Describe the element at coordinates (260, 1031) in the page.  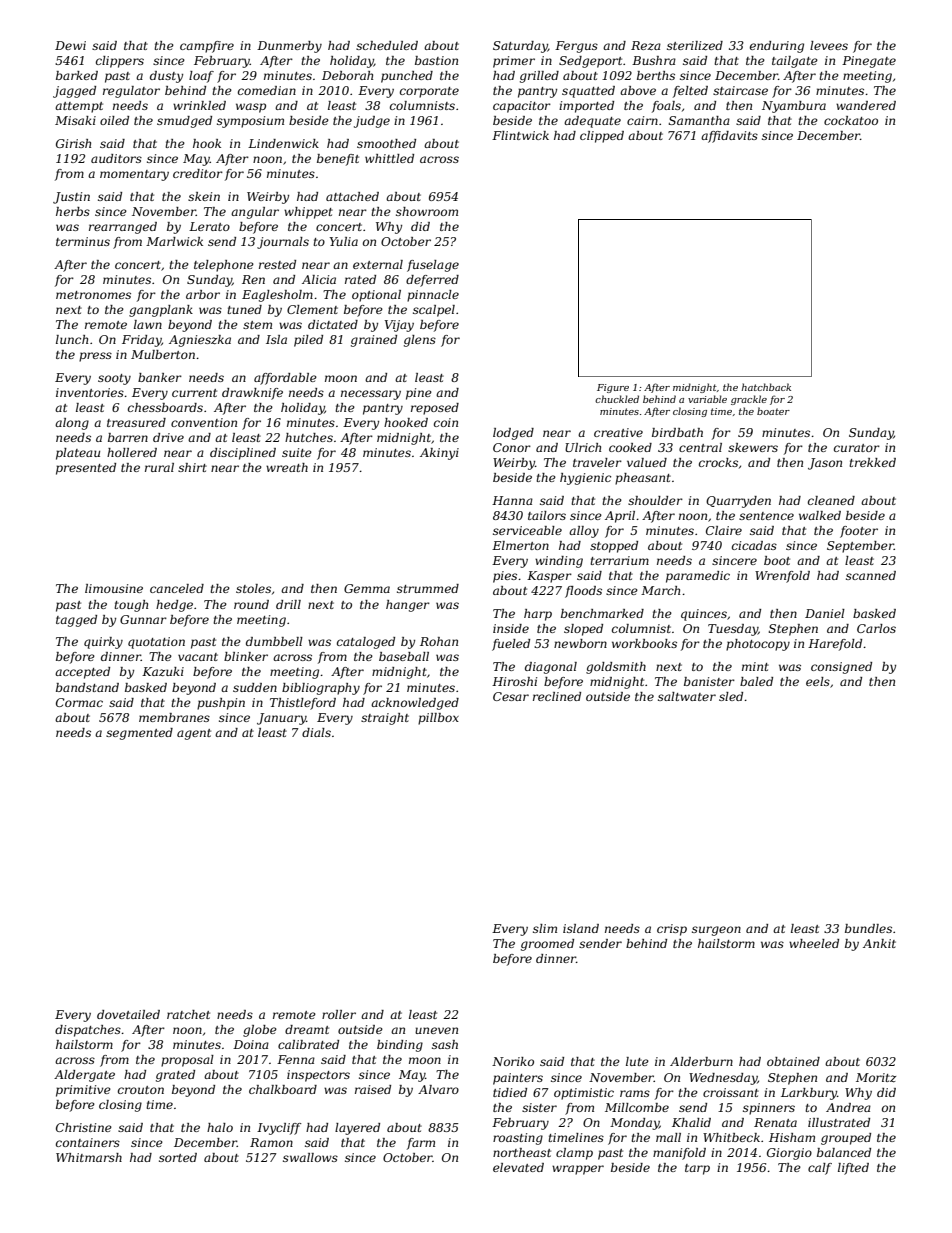
I see `globe` at that location.
